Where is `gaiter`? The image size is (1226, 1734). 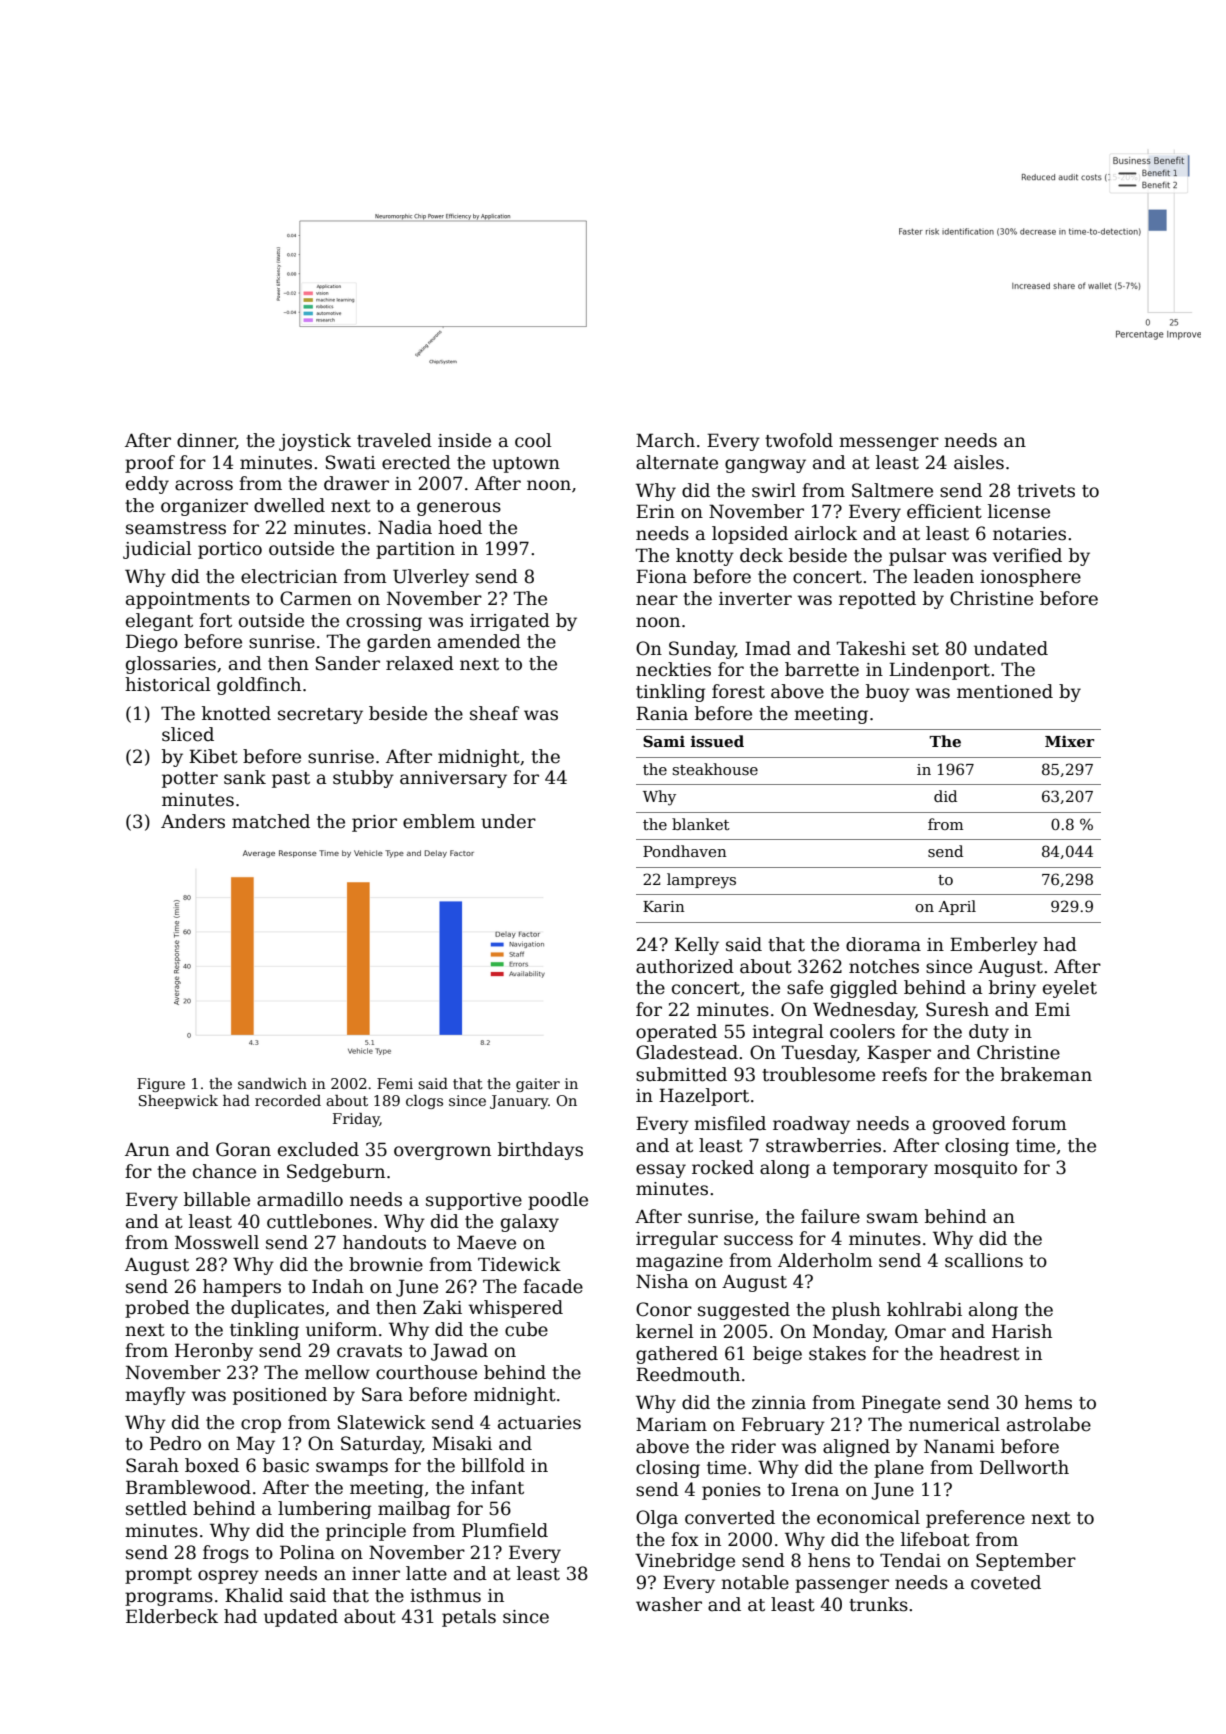
gaiter is located at coordinates (538, 1085).
